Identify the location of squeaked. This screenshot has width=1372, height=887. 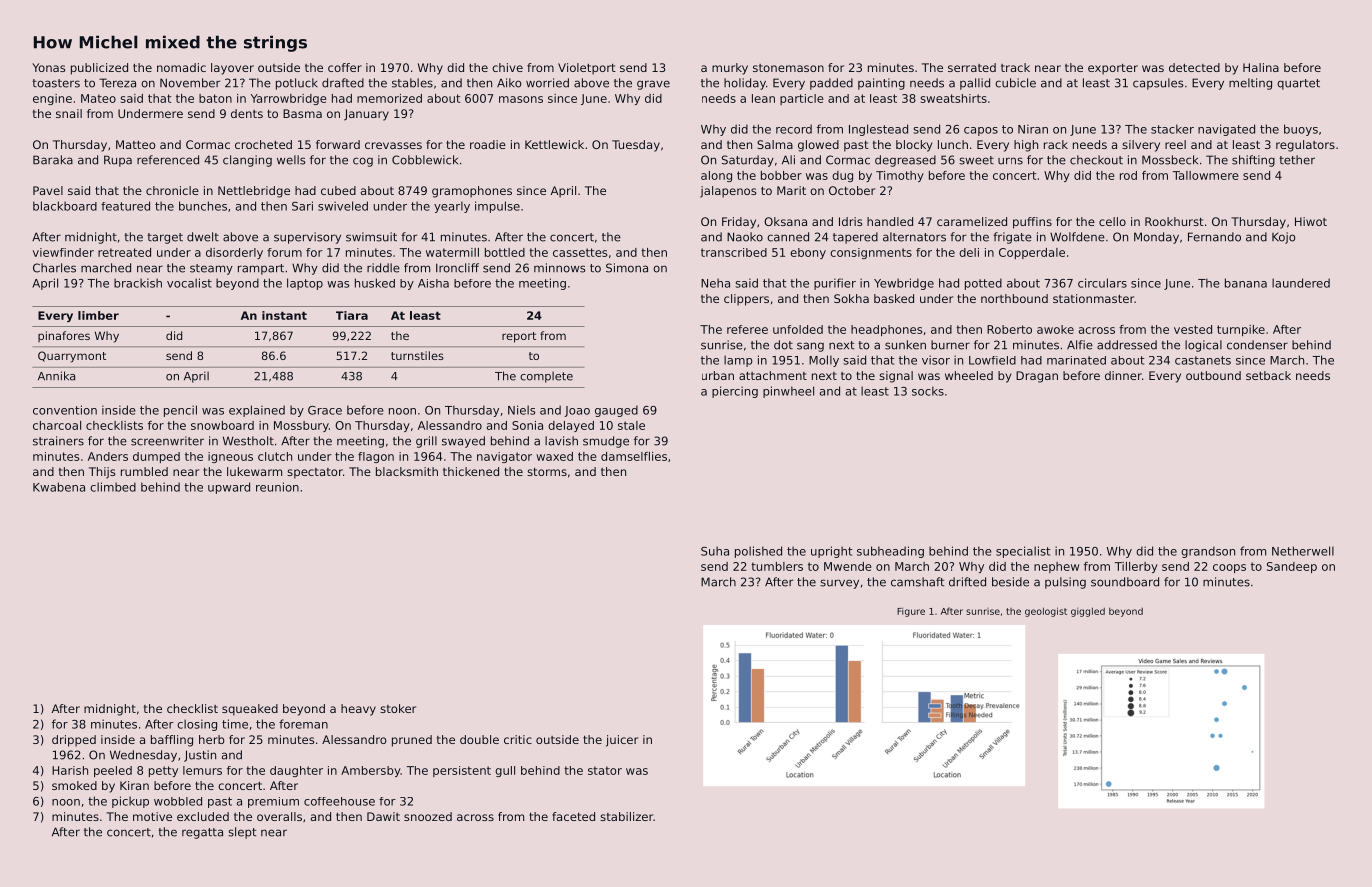
(250, 710).
